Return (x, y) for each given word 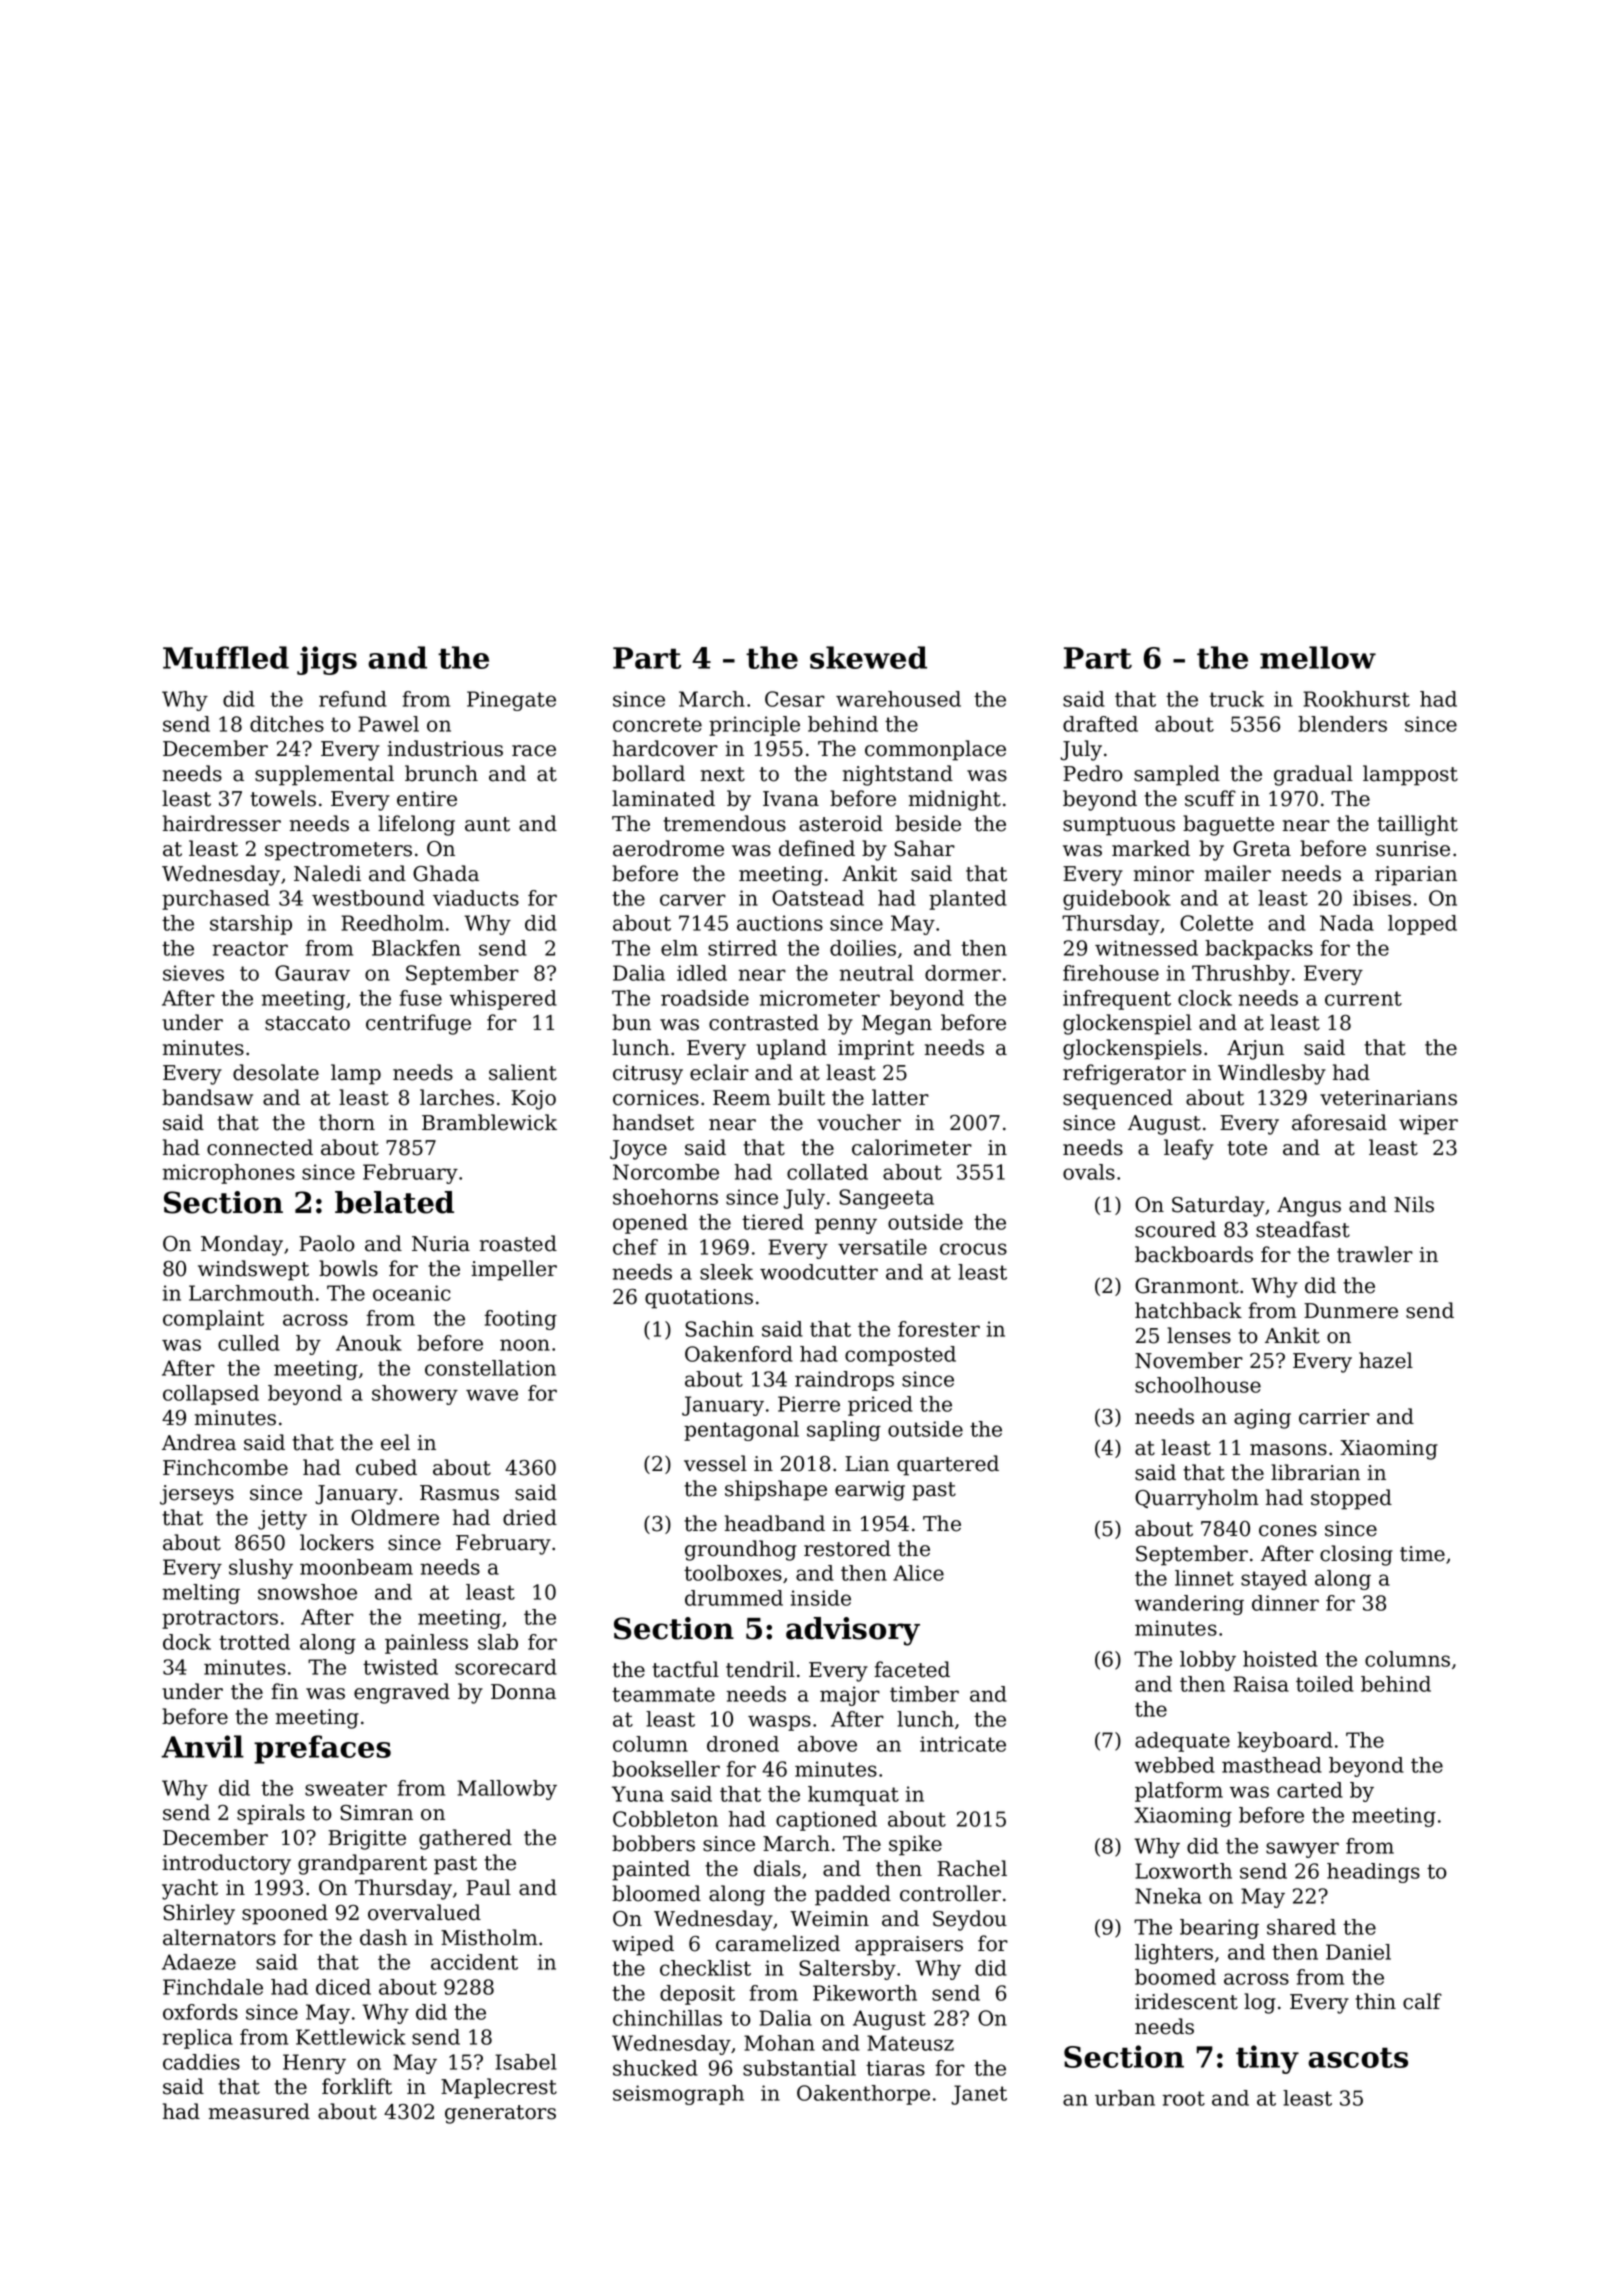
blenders (1342, 724)
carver (693, 900)
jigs (327, 660)
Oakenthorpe (863, 2095)
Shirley (199, 1914)
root (1183, 2098)
